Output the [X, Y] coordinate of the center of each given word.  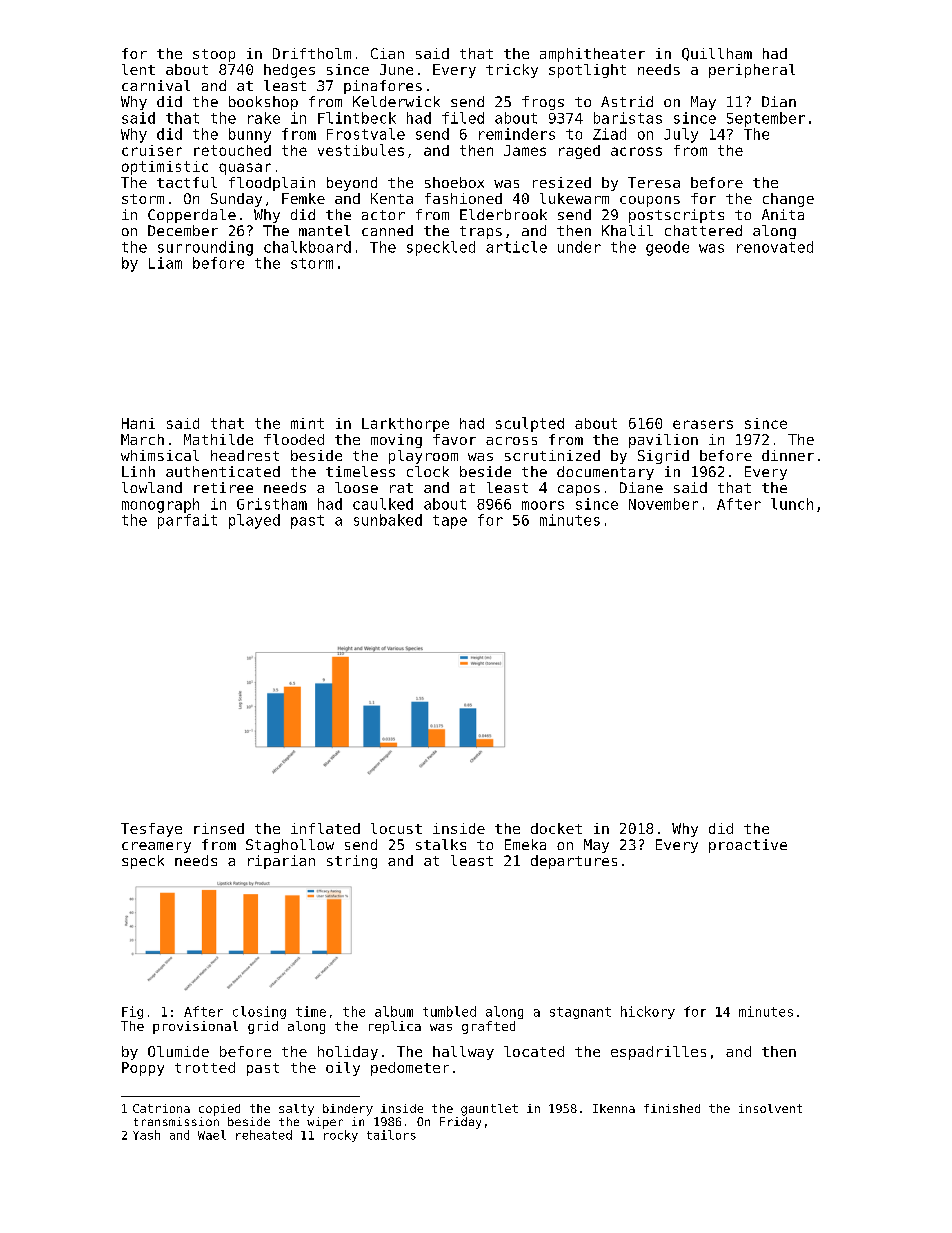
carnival [156, 85]
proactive [748, 846]
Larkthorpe [405, 425]
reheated [264, 1135]
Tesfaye [151, 830]
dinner [788, 455]
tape [450, 522]
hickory [648, 1012]
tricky [512, 71]
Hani [138, 423]
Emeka [525, 844]
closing [259, 1012]
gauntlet [489, 1110]
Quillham [717, 54]
